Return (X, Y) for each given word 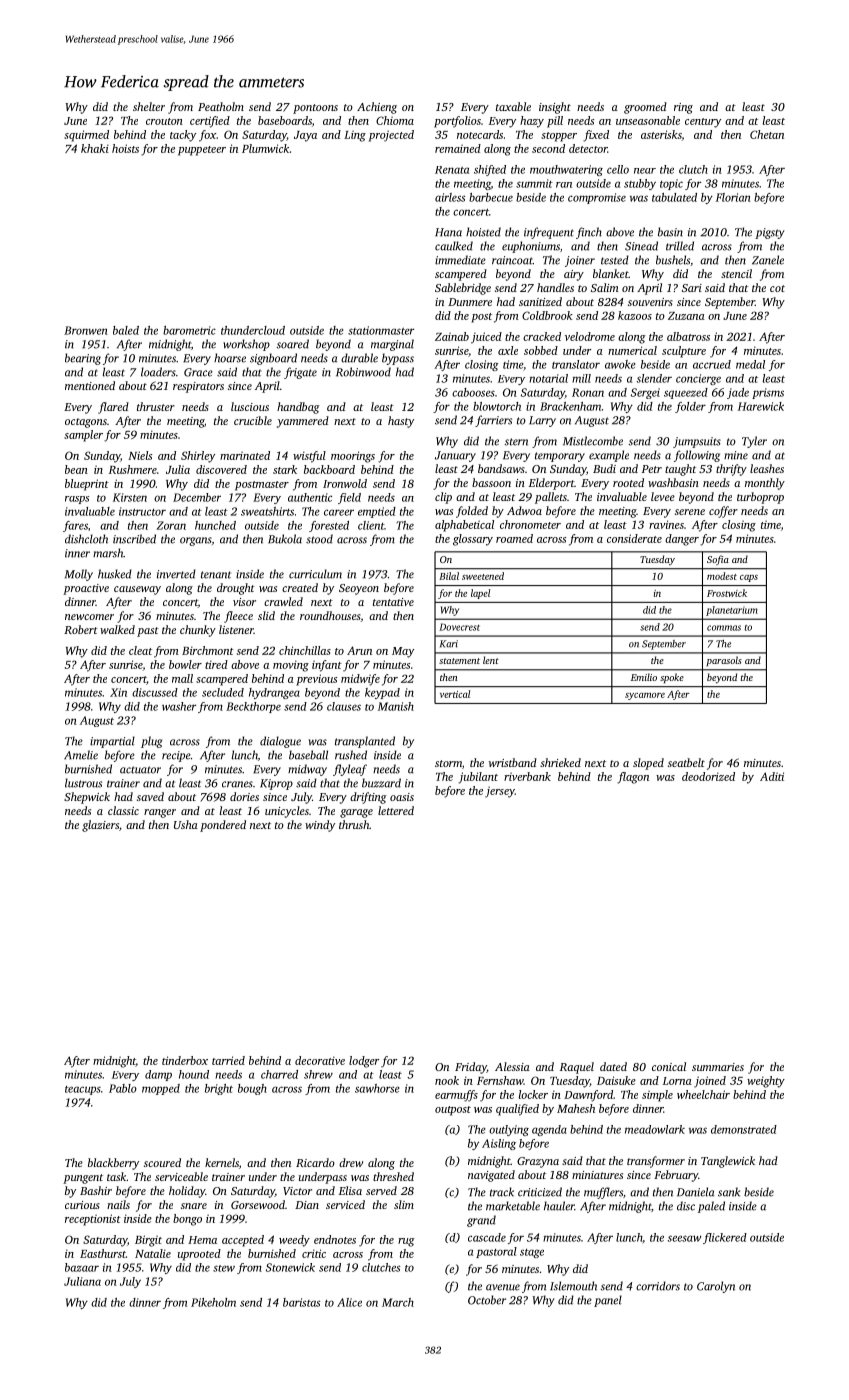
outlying (509, 1130)
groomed (645, 108)
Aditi (772, 776)
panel (608, 1301)
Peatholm (221, 106)
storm (448, 763)
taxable (513, 106)
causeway (137, 590)
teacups (83, 1090)
